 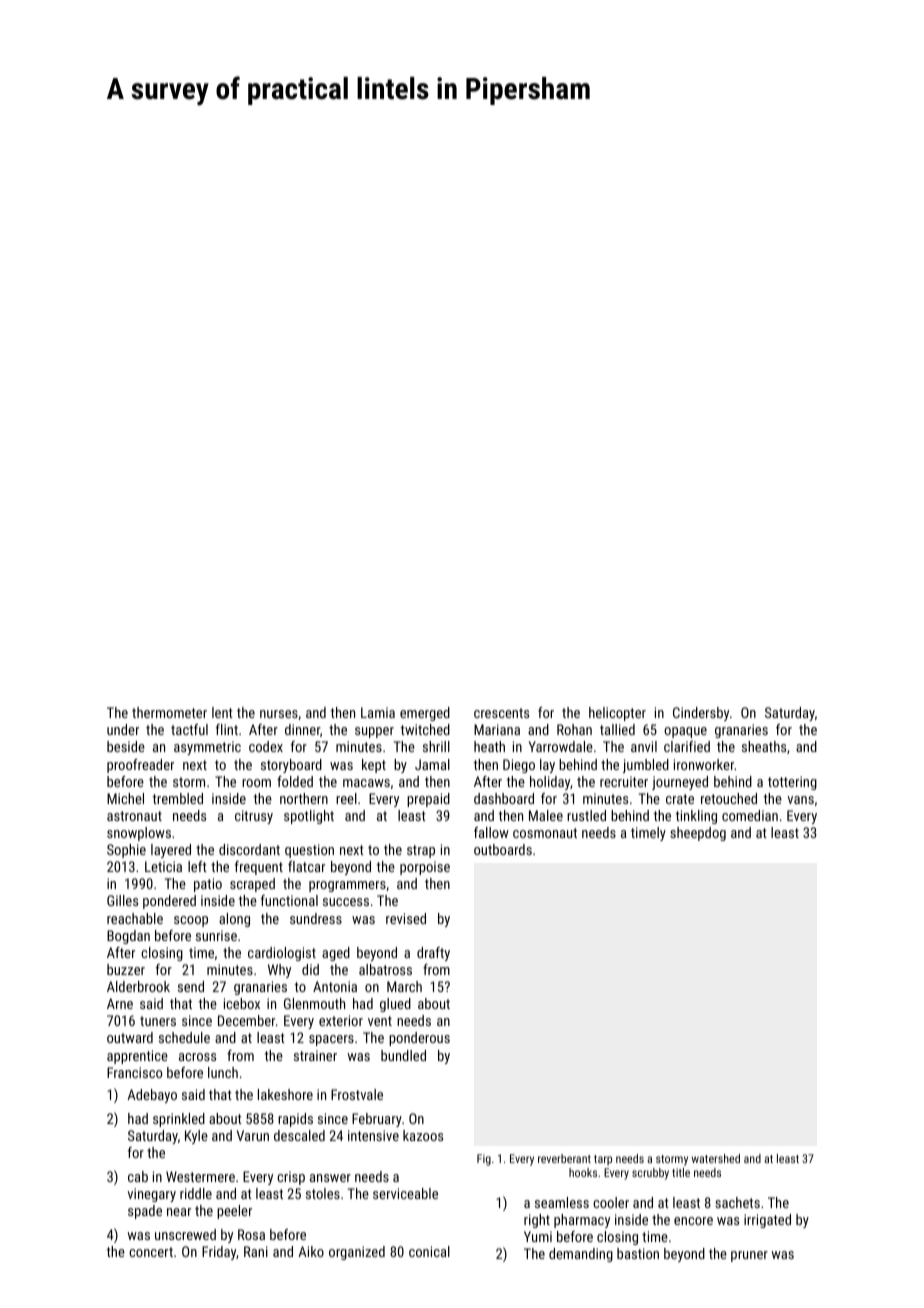 I want to click on Arne, so click(x=120, y=1003).
